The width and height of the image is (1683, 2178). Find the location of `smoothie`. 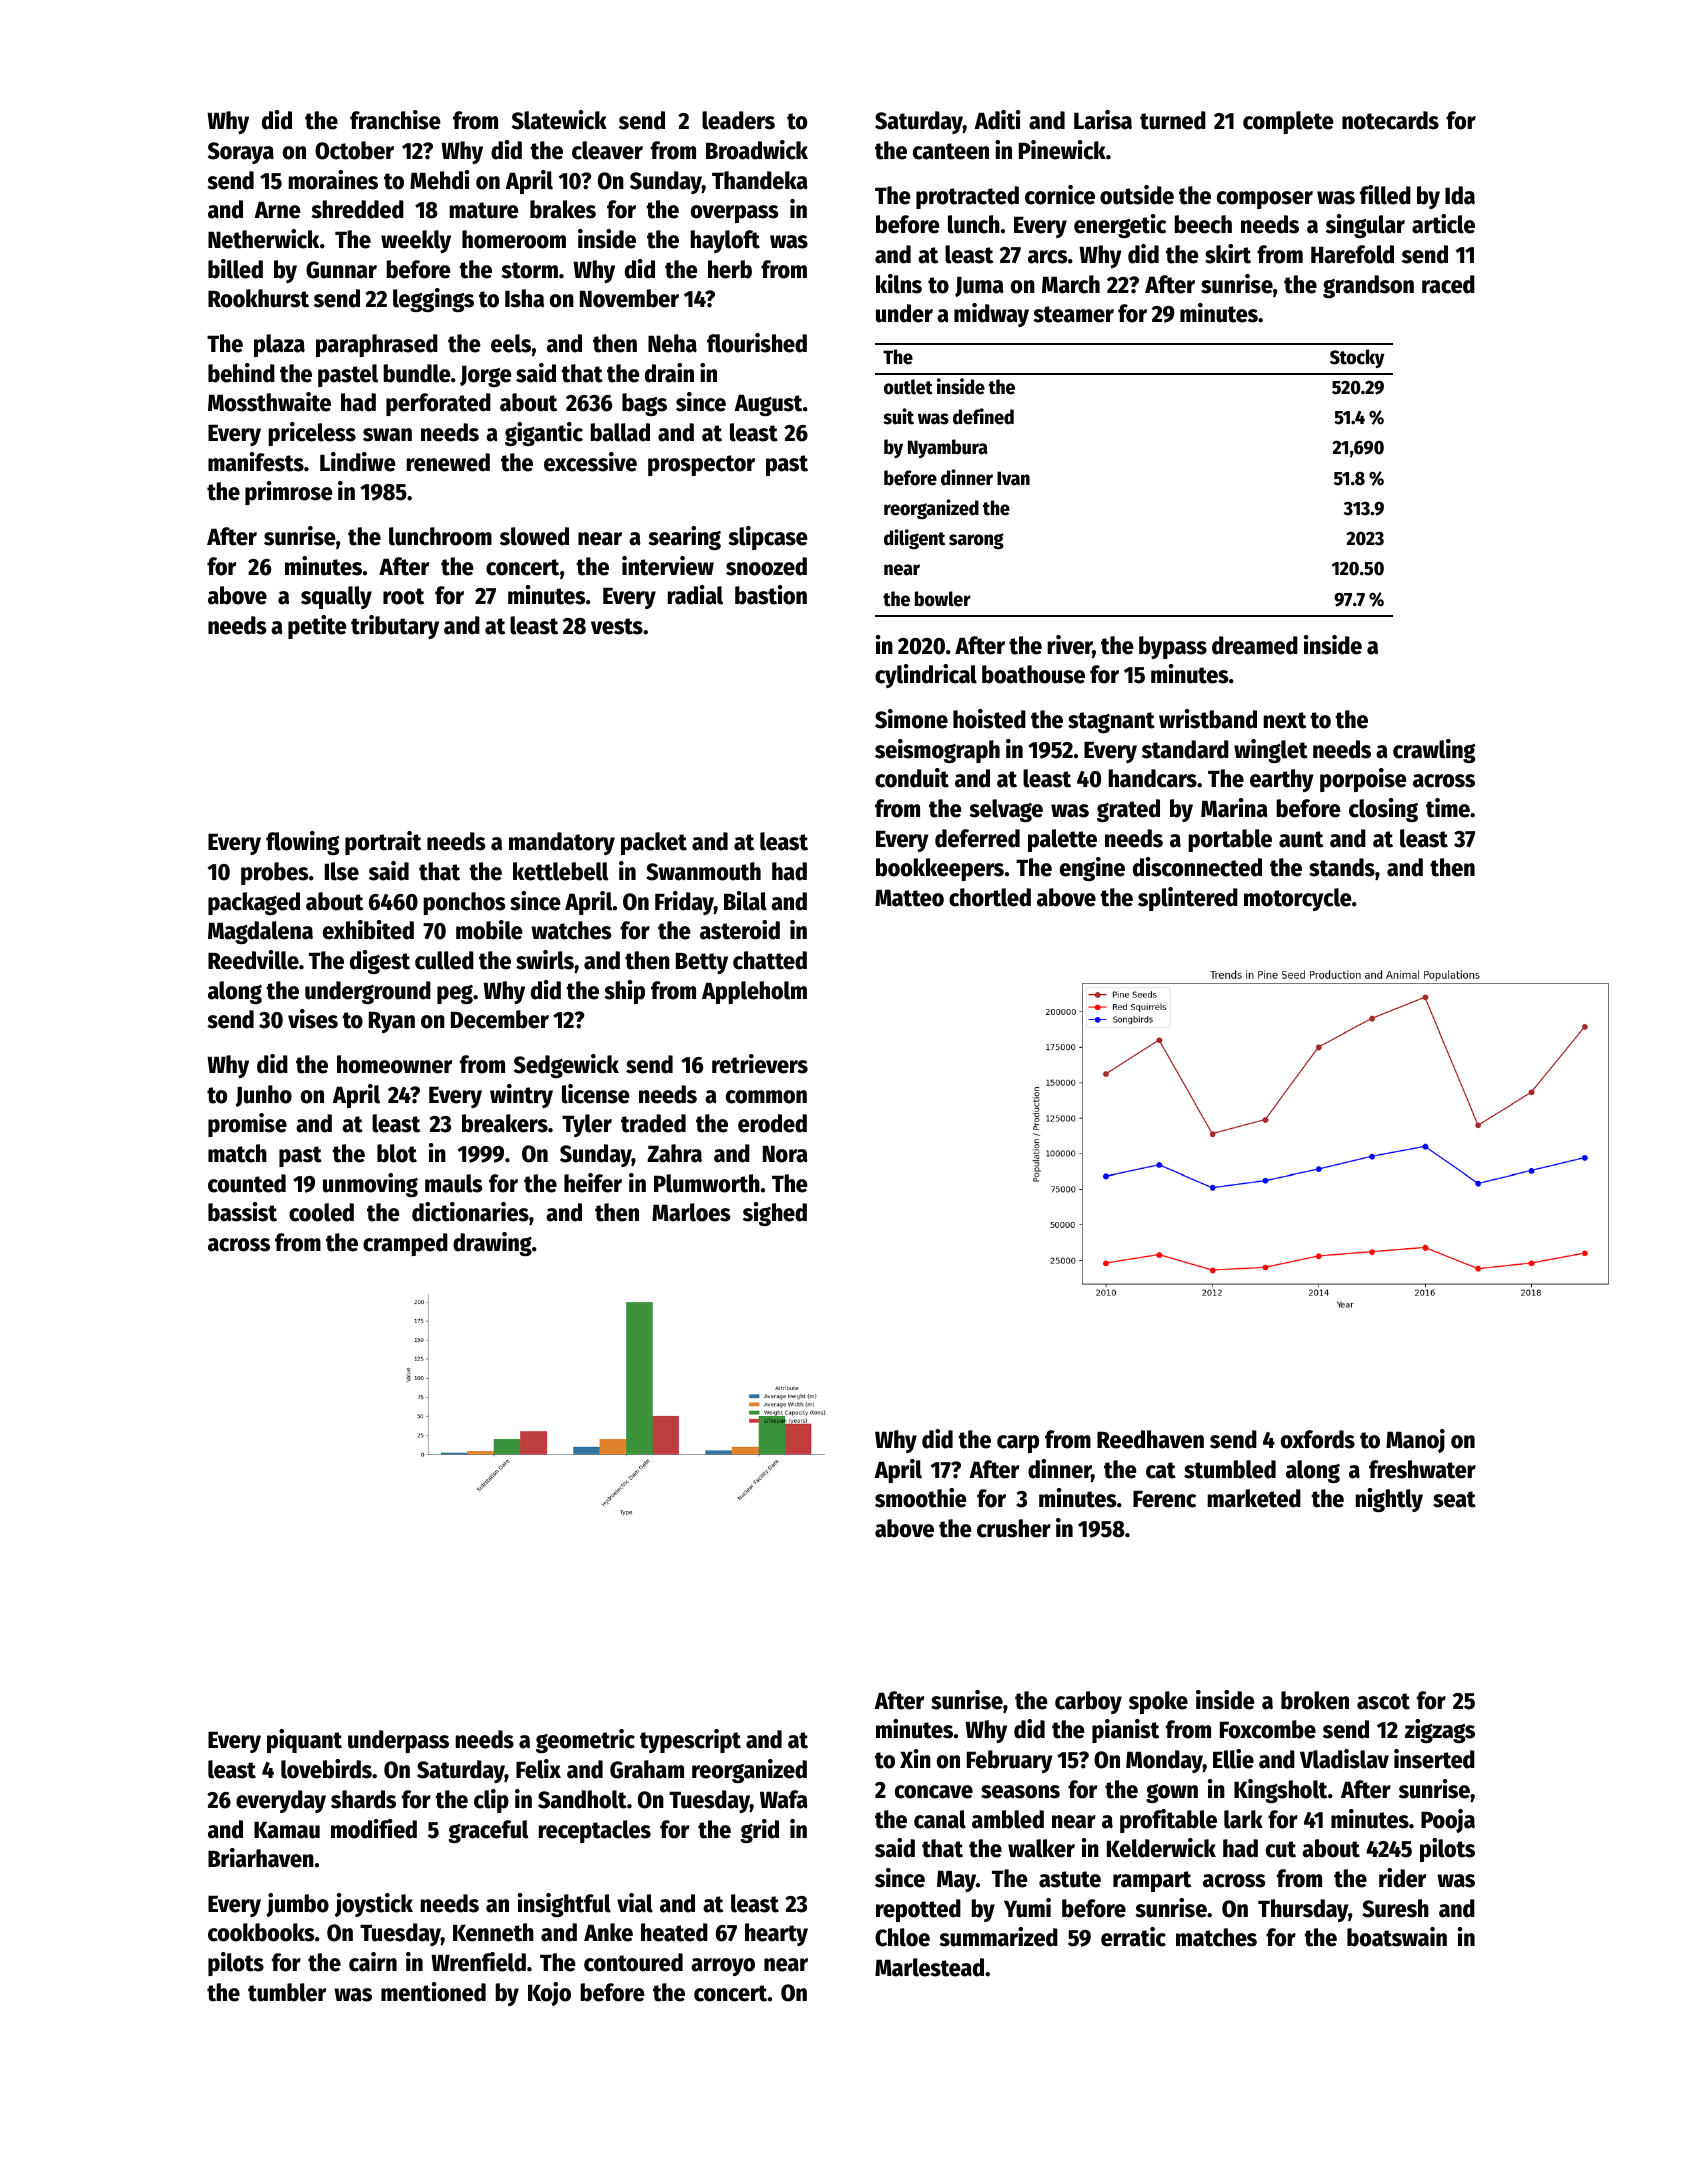

smoothie is located at coordinates (921, 1498).
